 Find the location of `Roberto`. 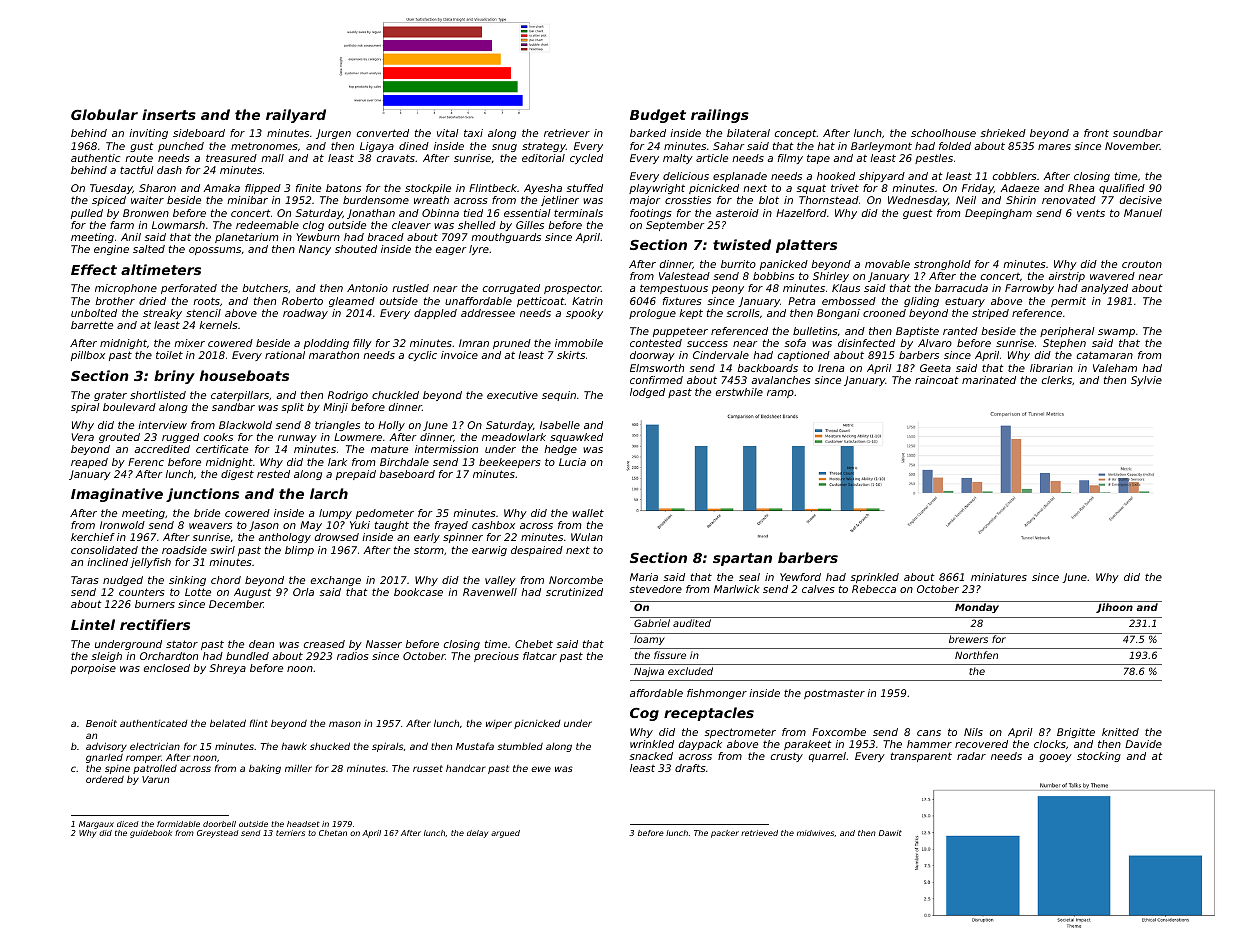

Roberto is located at coordinates (302, 301).
